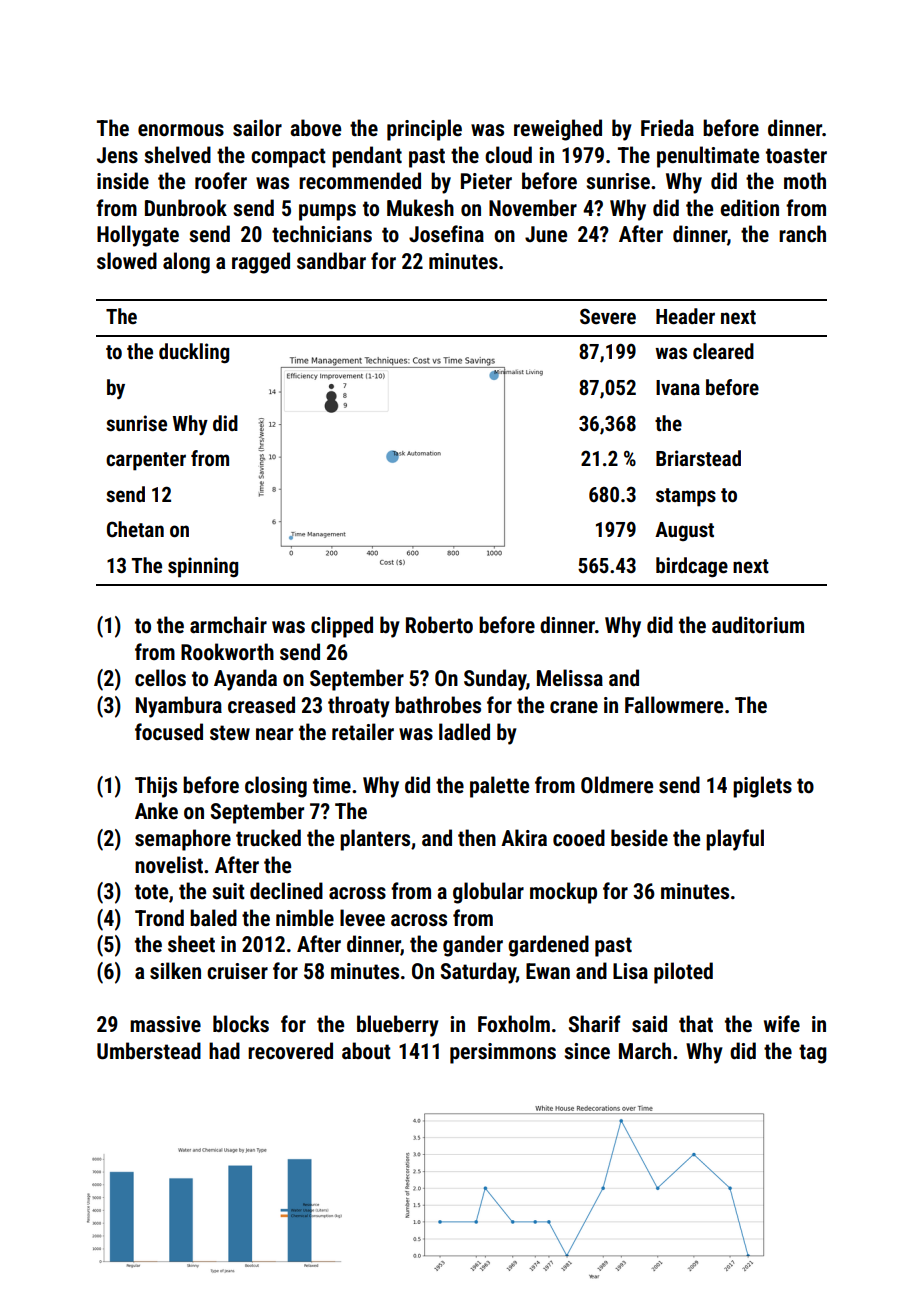 The image size is (924, 1314). What do you see at coordinates (149, 1051) in the screenshot?
I see `Umberstead` at bounding box center [149, 1051].
